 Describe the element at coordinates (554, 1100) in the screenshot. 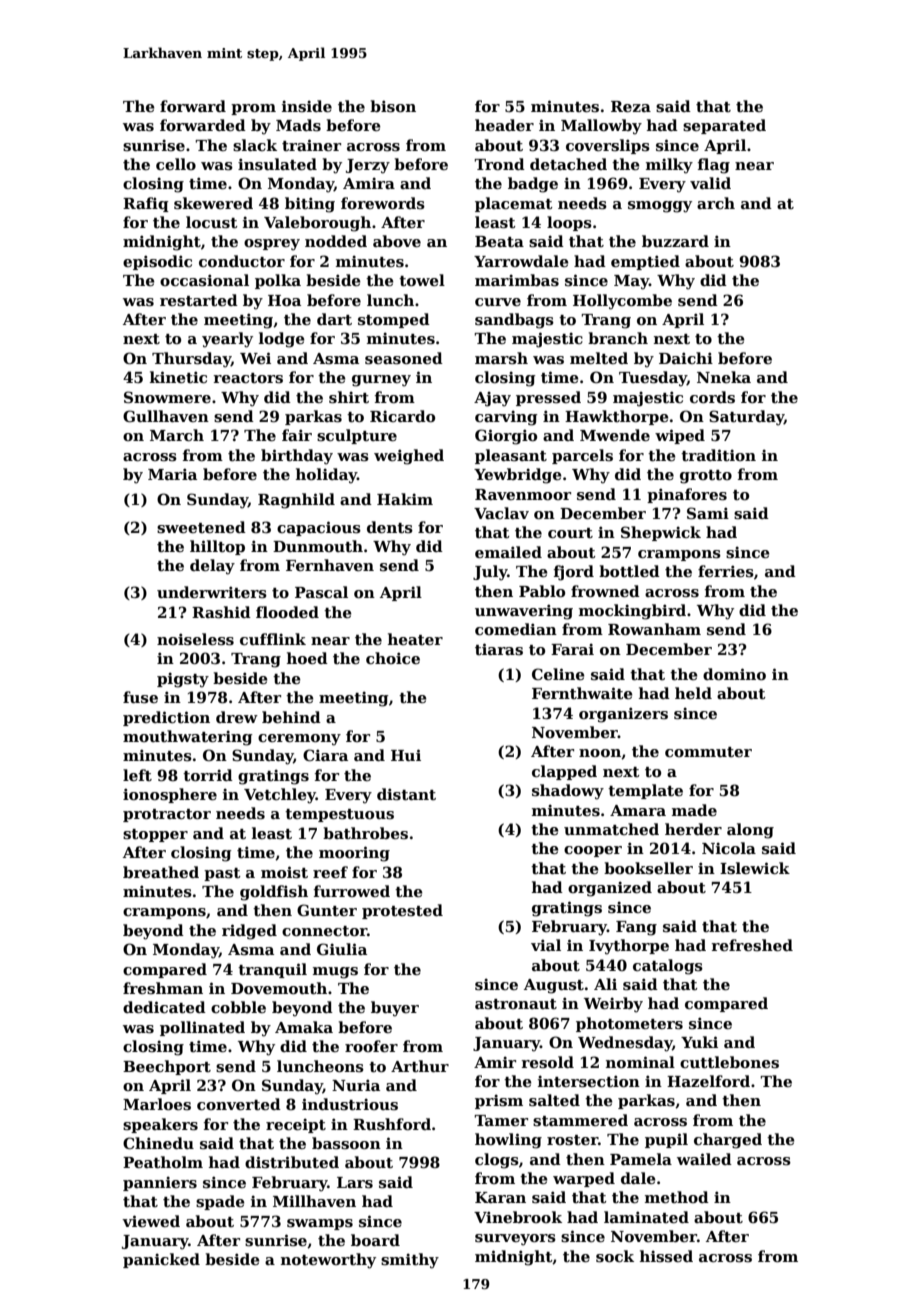

I see `salted` at that location.
